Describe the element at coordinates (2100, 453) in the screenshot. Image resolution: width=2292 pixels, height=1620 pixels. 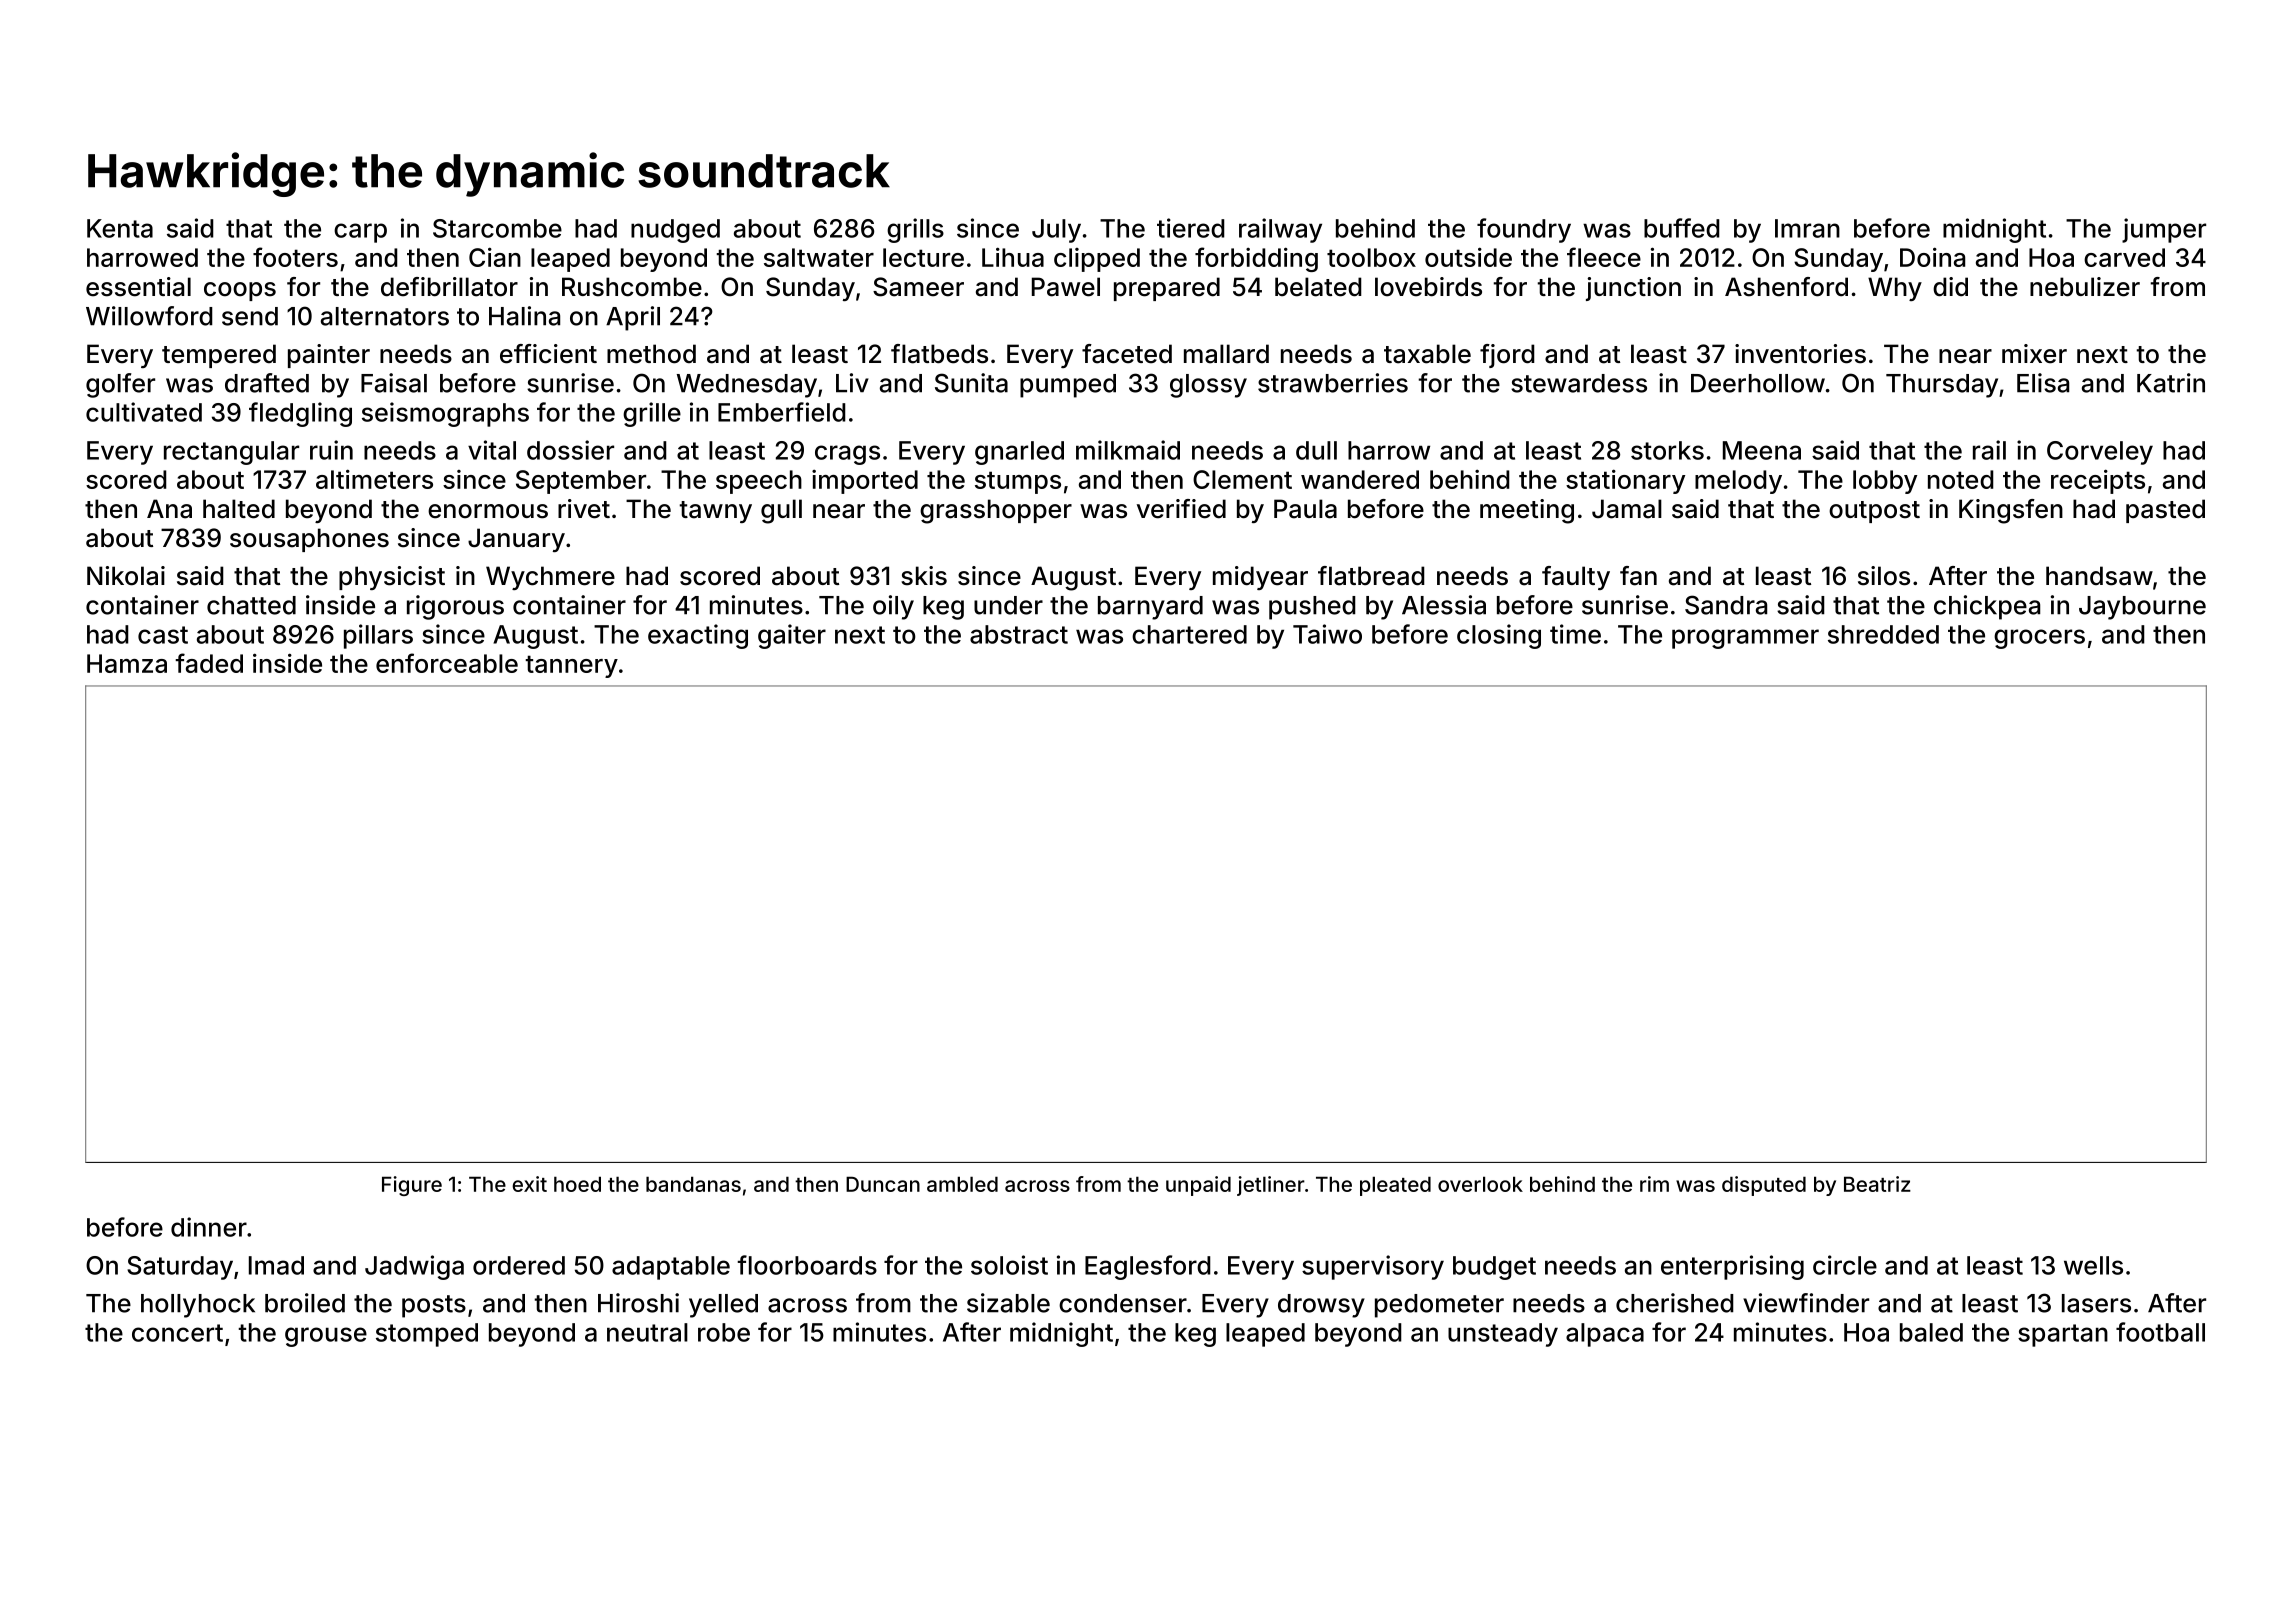
I see `Corveley` at that location.
